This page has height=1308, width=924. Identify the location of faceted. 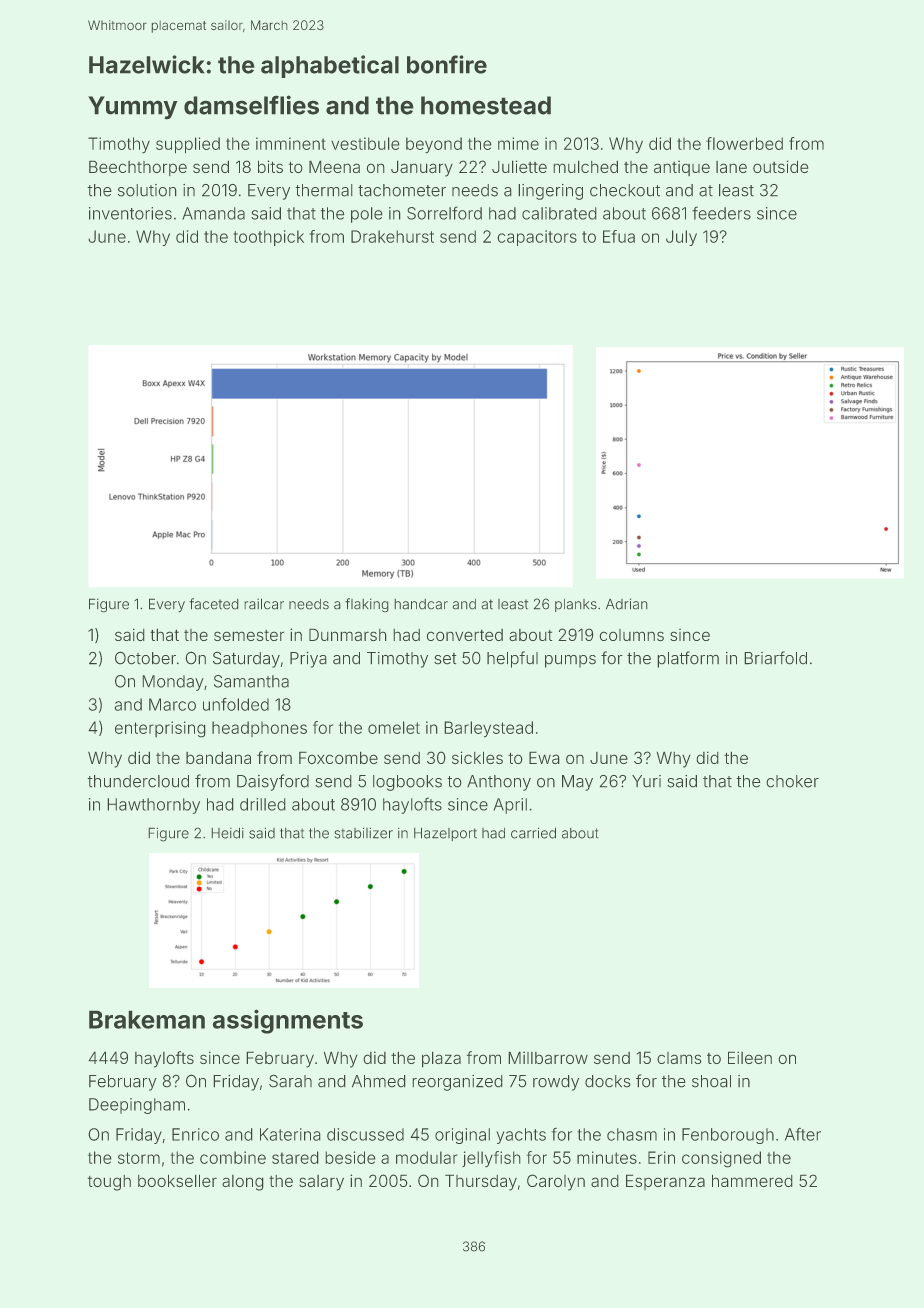
(214, 604).
